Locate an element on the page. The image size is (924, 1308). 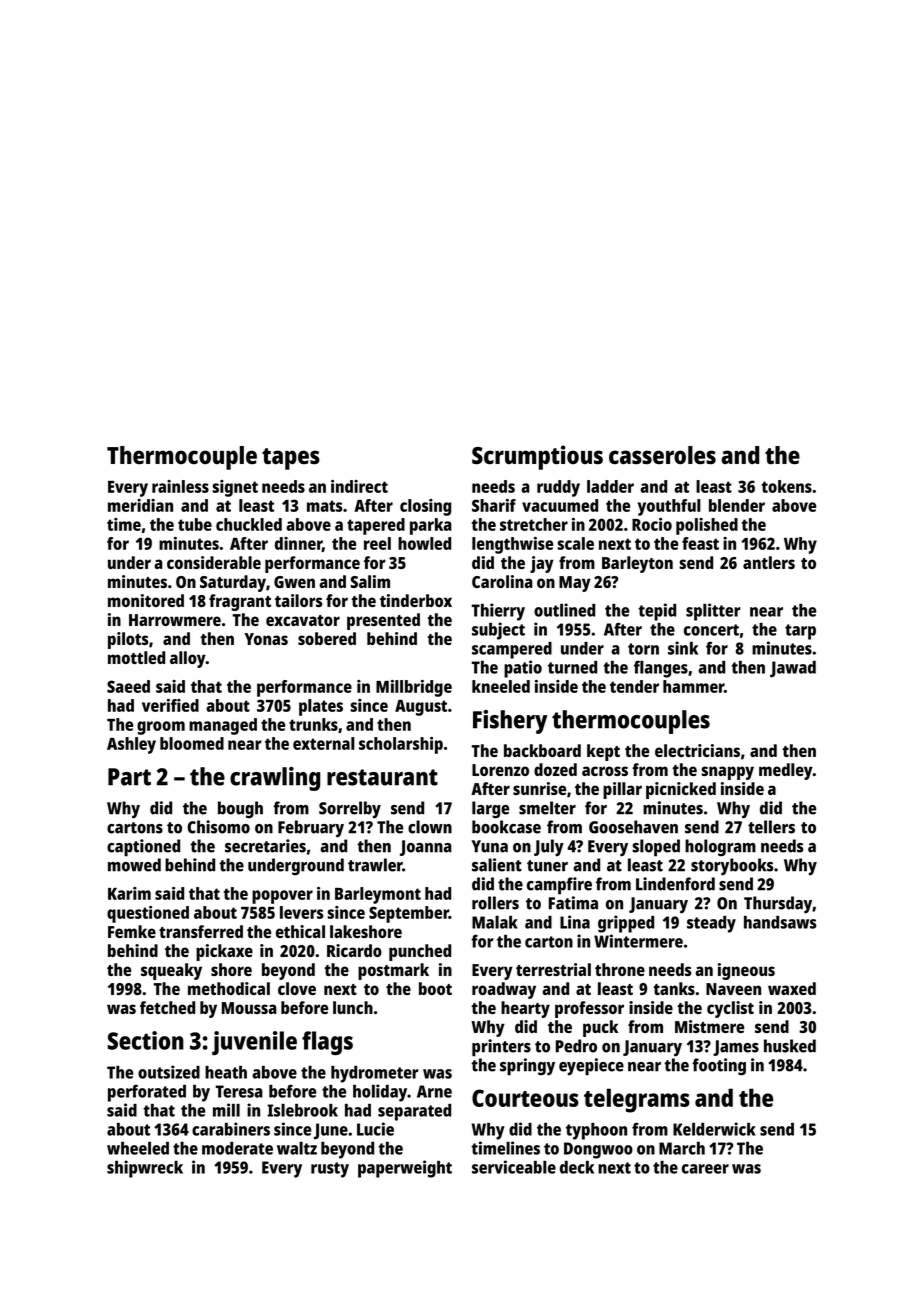
alloy is located at coordinates (188, 659).
